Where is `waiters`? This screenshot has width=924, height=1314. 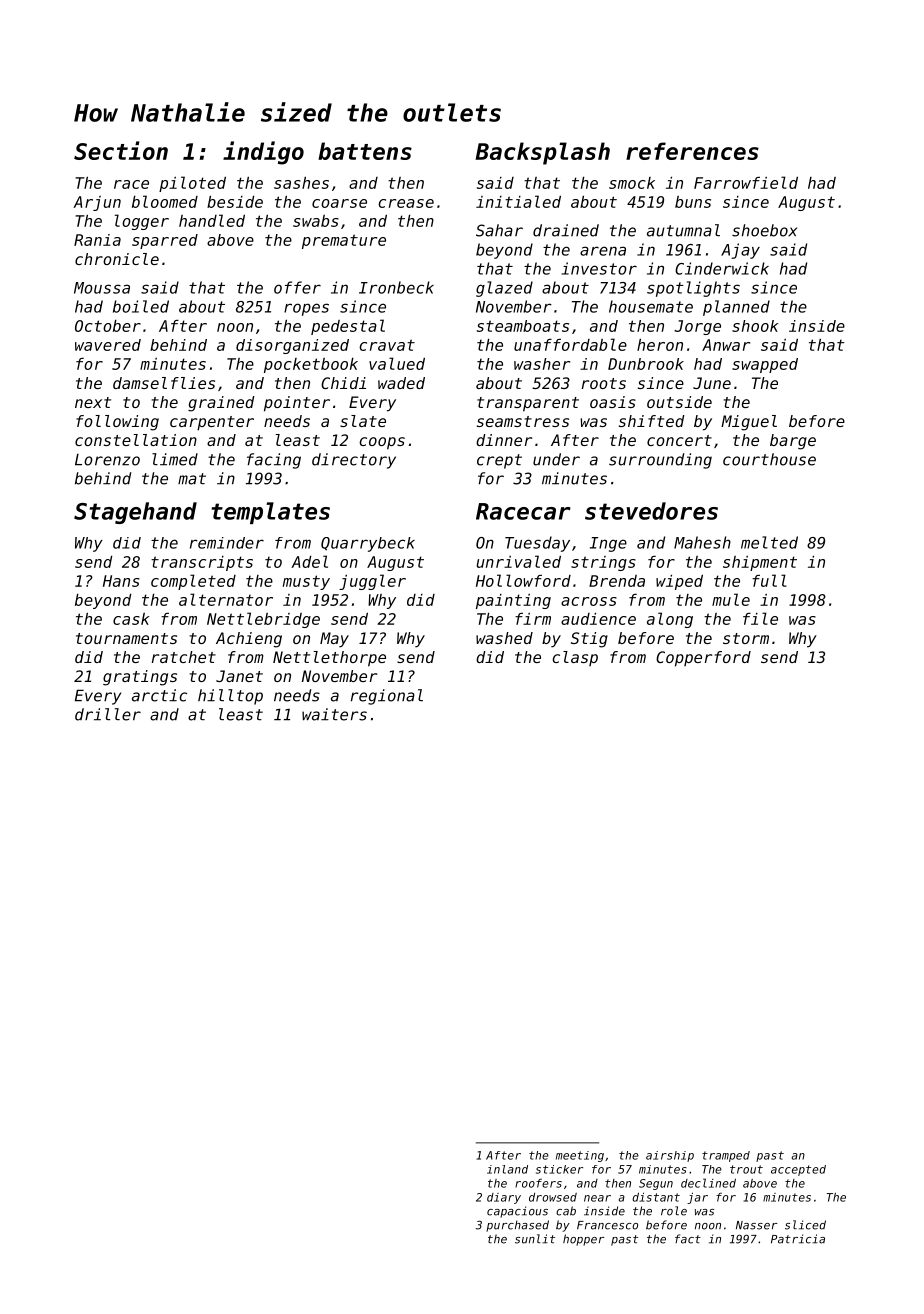 waiters is located at coordinates (334, 714).
